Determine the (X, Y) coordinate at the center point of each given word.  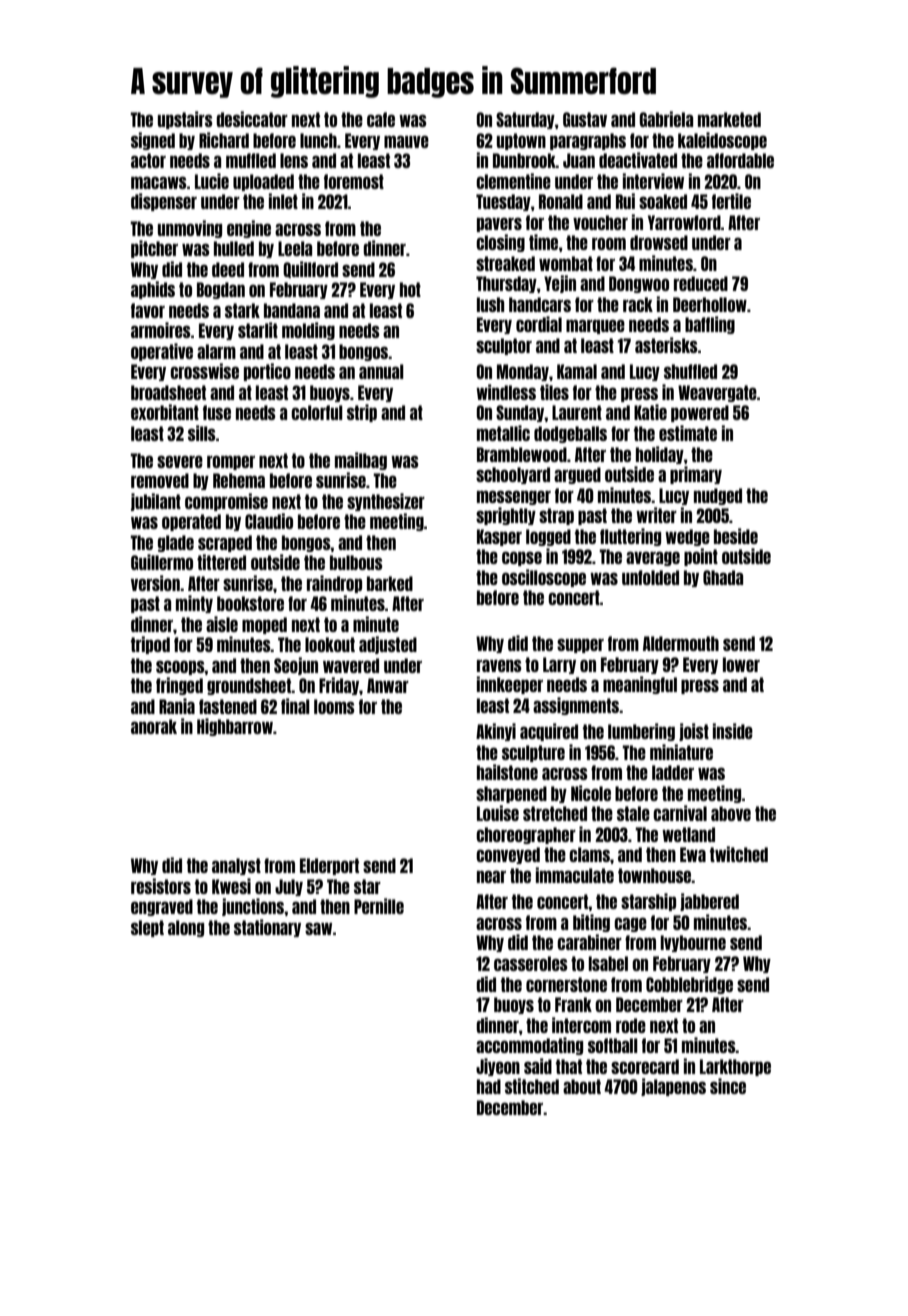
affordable (740, 160)
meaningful (640, 685)
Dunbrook (524, 160)
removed (160, 480)
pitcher (154, 249)
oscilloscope (544, 578)
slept (147, 928)
